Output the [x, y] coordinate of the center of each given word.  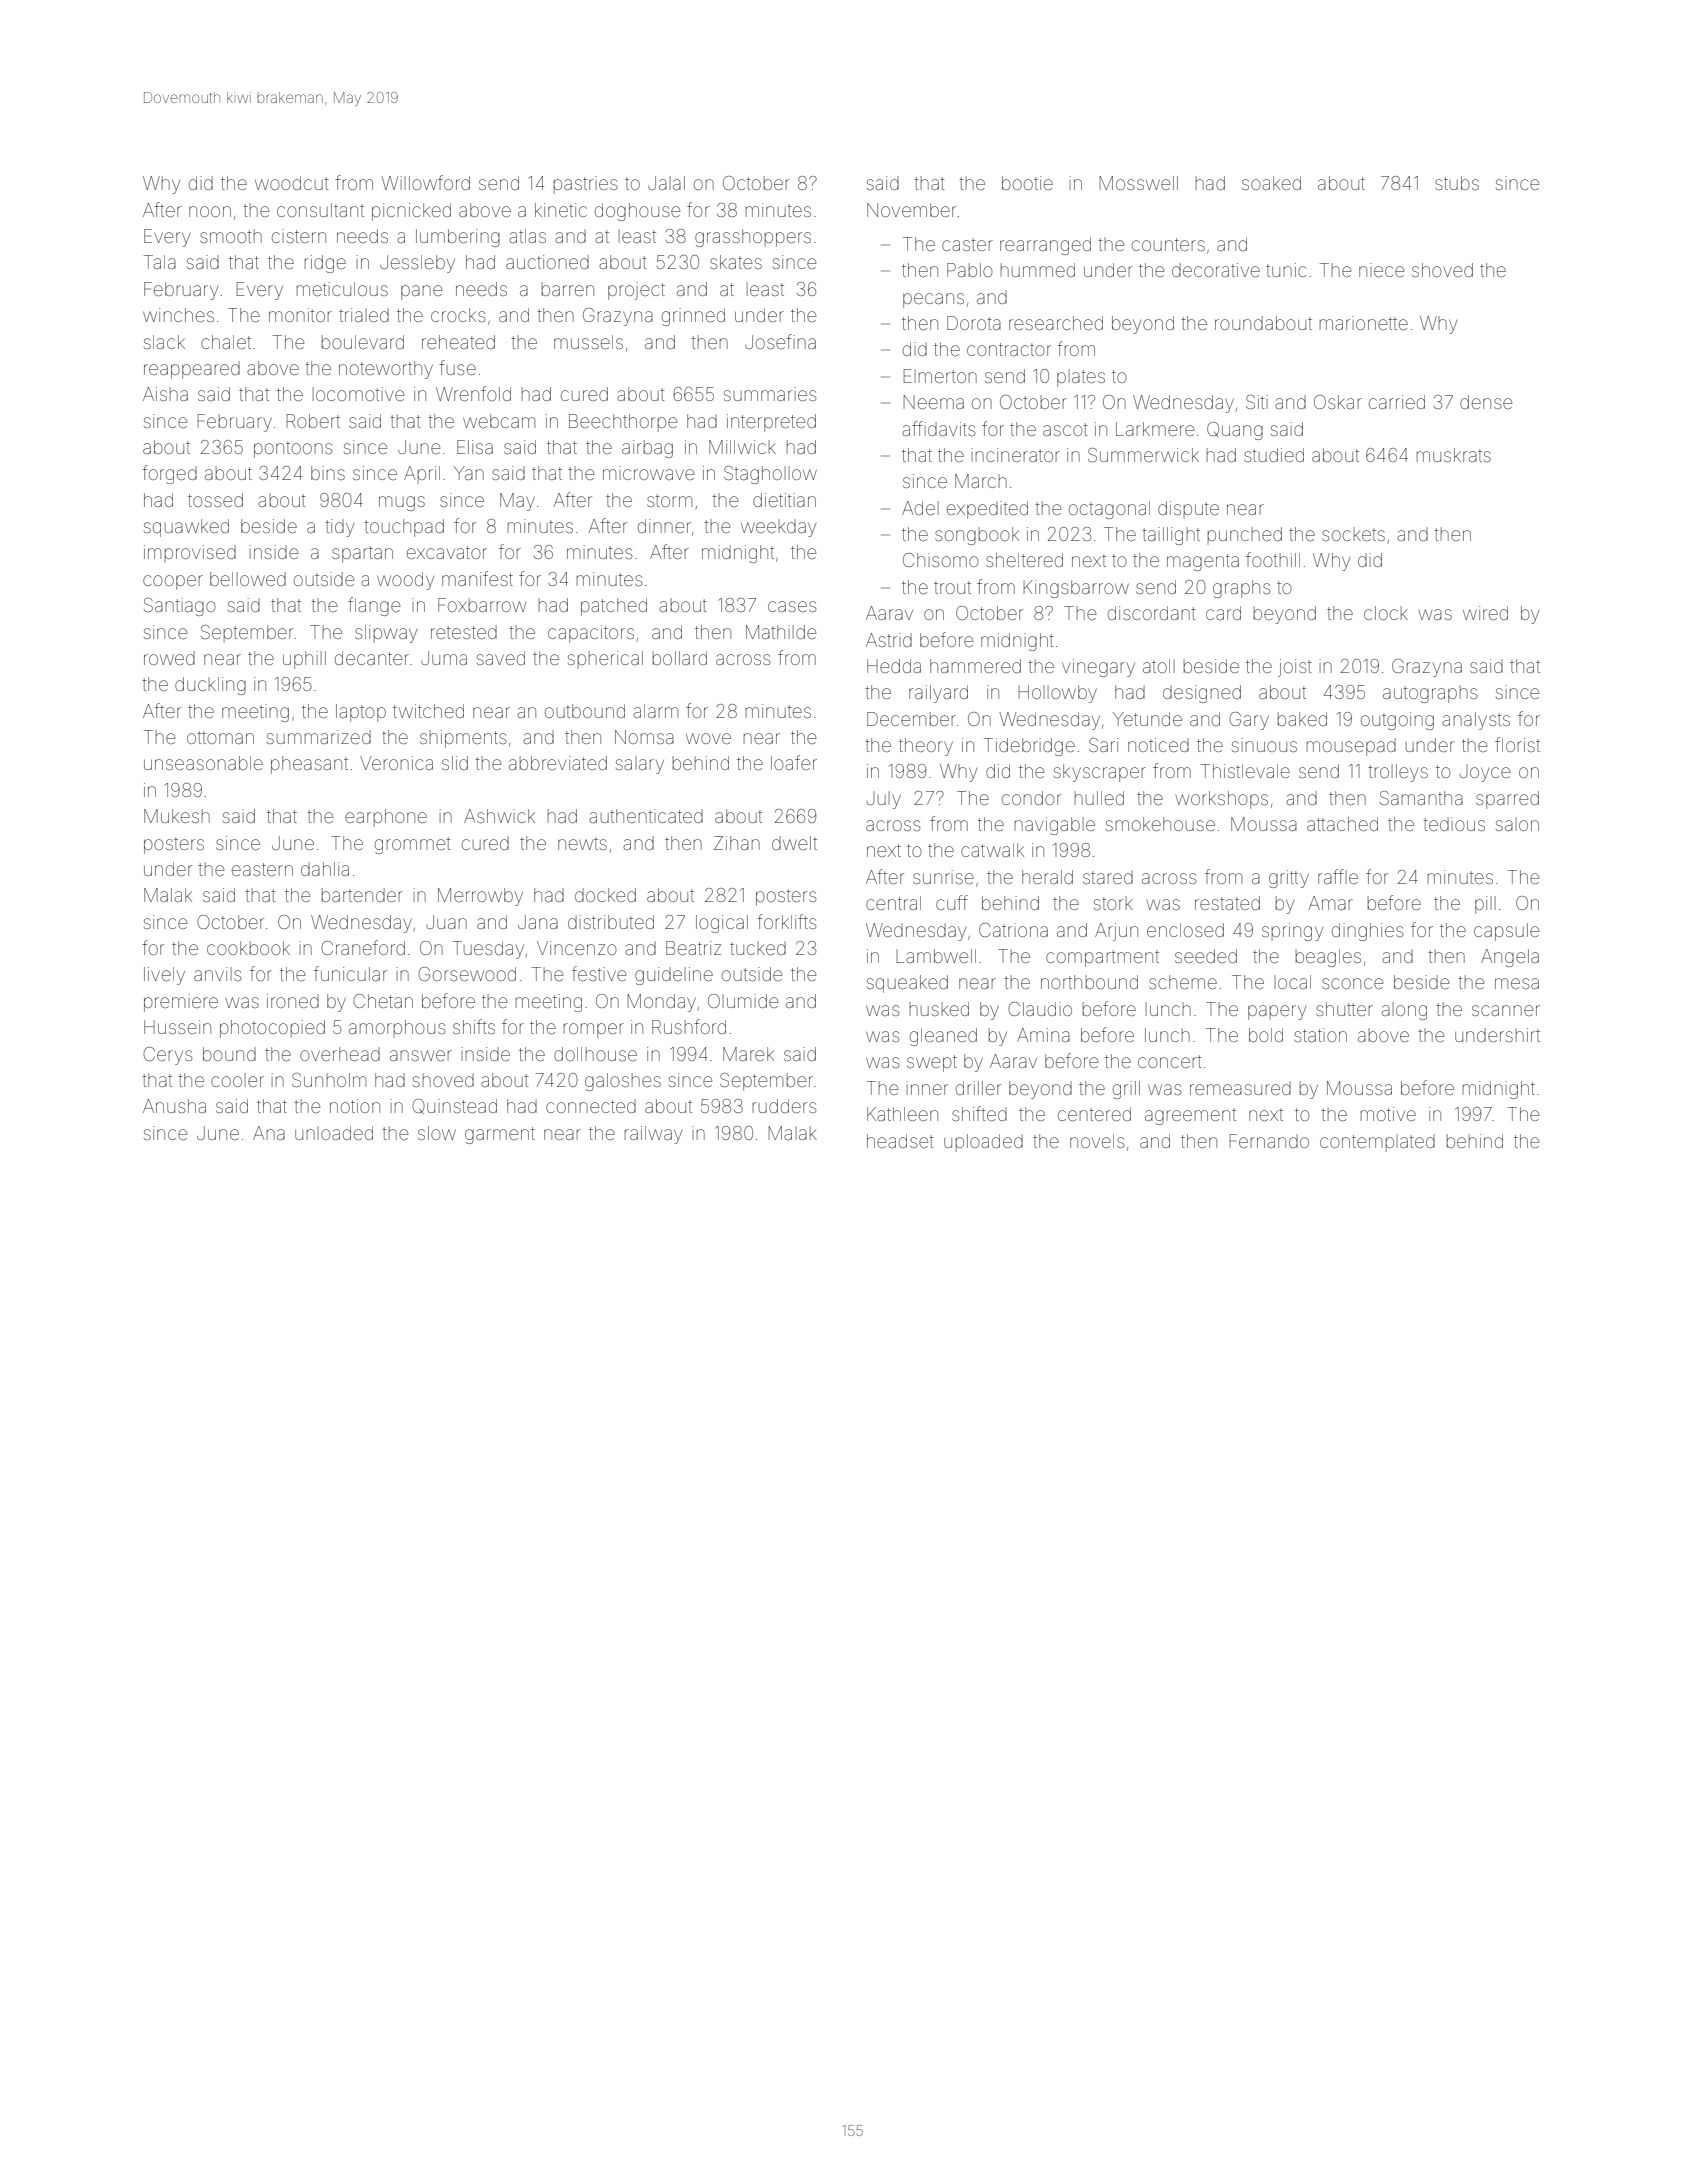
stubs [1457, 183]
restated [1227, 903]
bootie [1027, 183]
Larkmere [1155, 429]
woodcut [292, 183]
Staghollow [770, 475]
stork [1113, 903]
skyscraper [1100, 773]
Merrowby [480, 897]
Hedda [894, 666]
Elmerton [940, 376]
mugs [402, 503]
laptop [361, 713]
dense [1486, 402]
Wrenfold [473, 393]
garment [500, 1135]
